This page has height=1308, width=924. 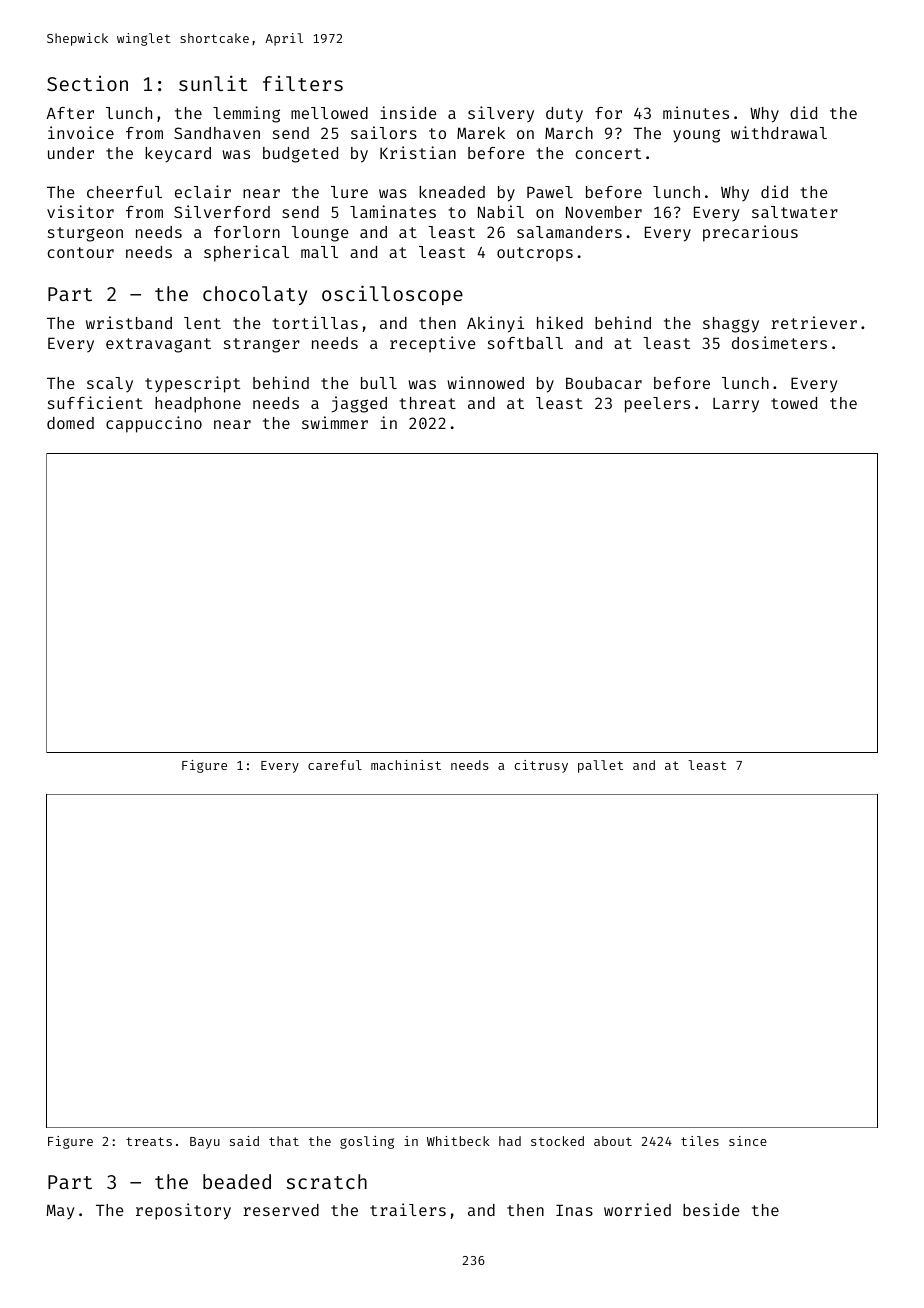 What do you see at coordinates (406, 765) in the page?
I see `machinist` at bounding box center [406, 765].
